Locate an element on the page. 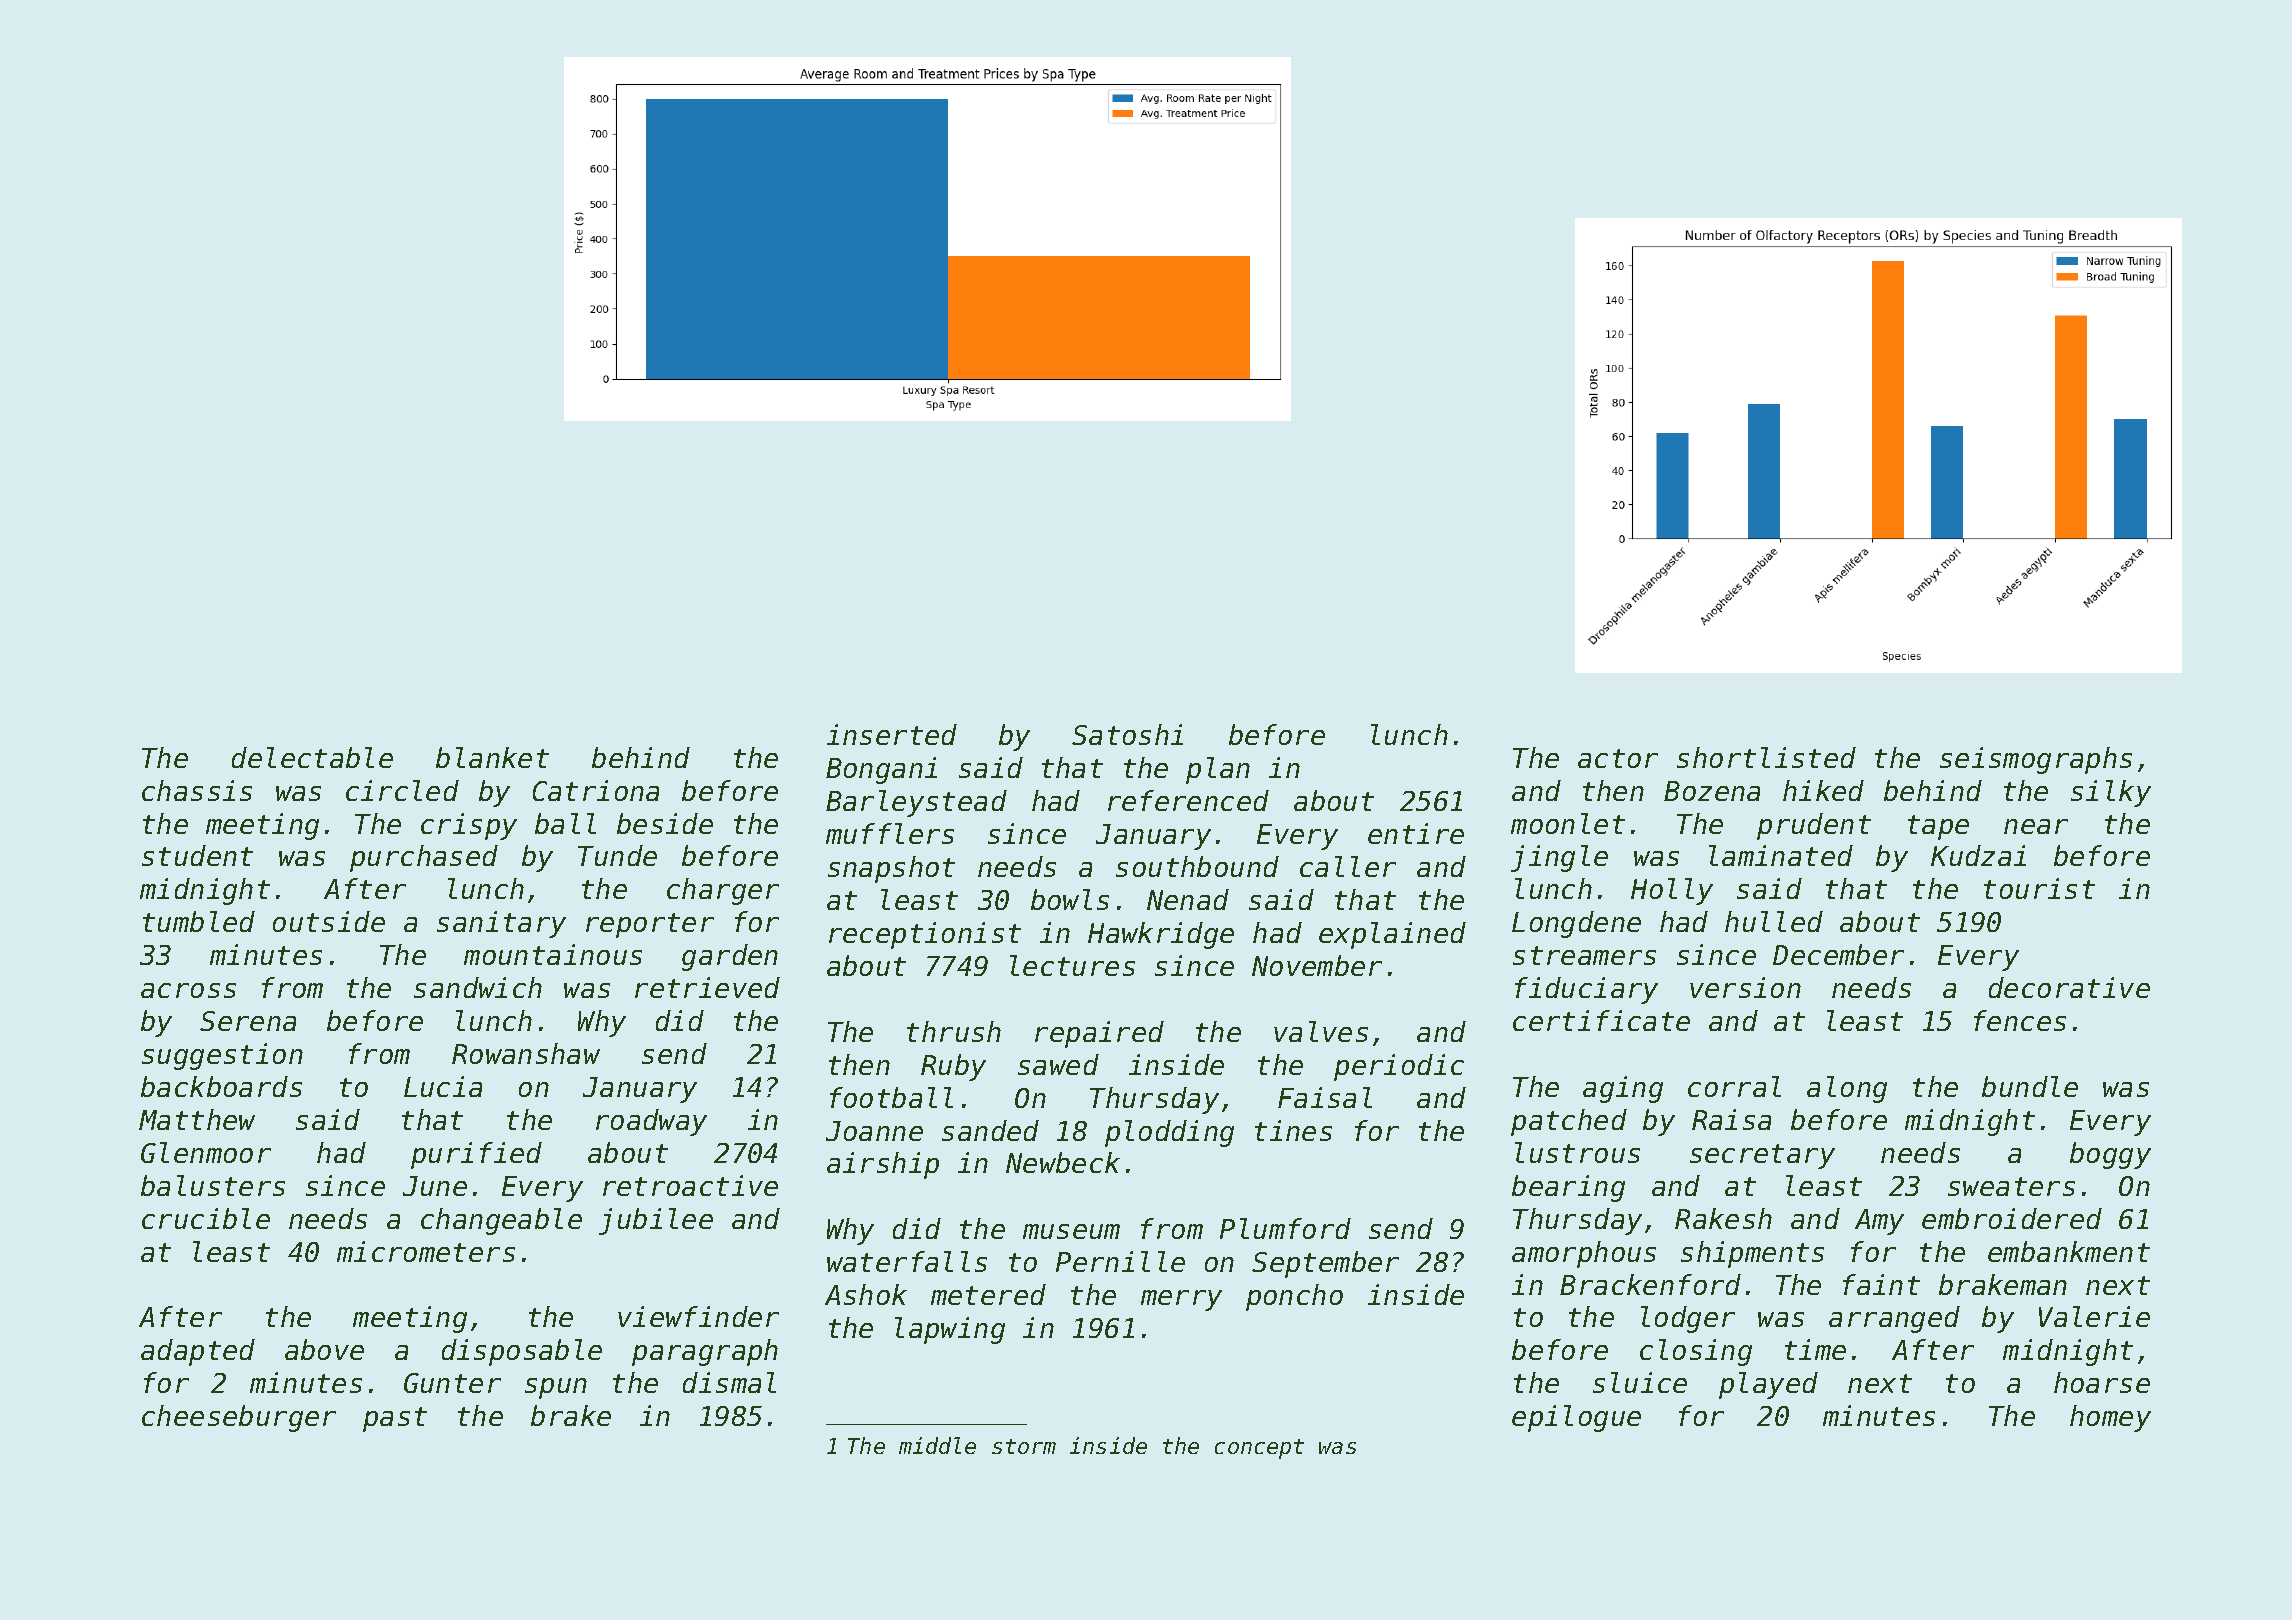 This page has height=1620, width=2292. version is located at coordinates (1745, 987).
